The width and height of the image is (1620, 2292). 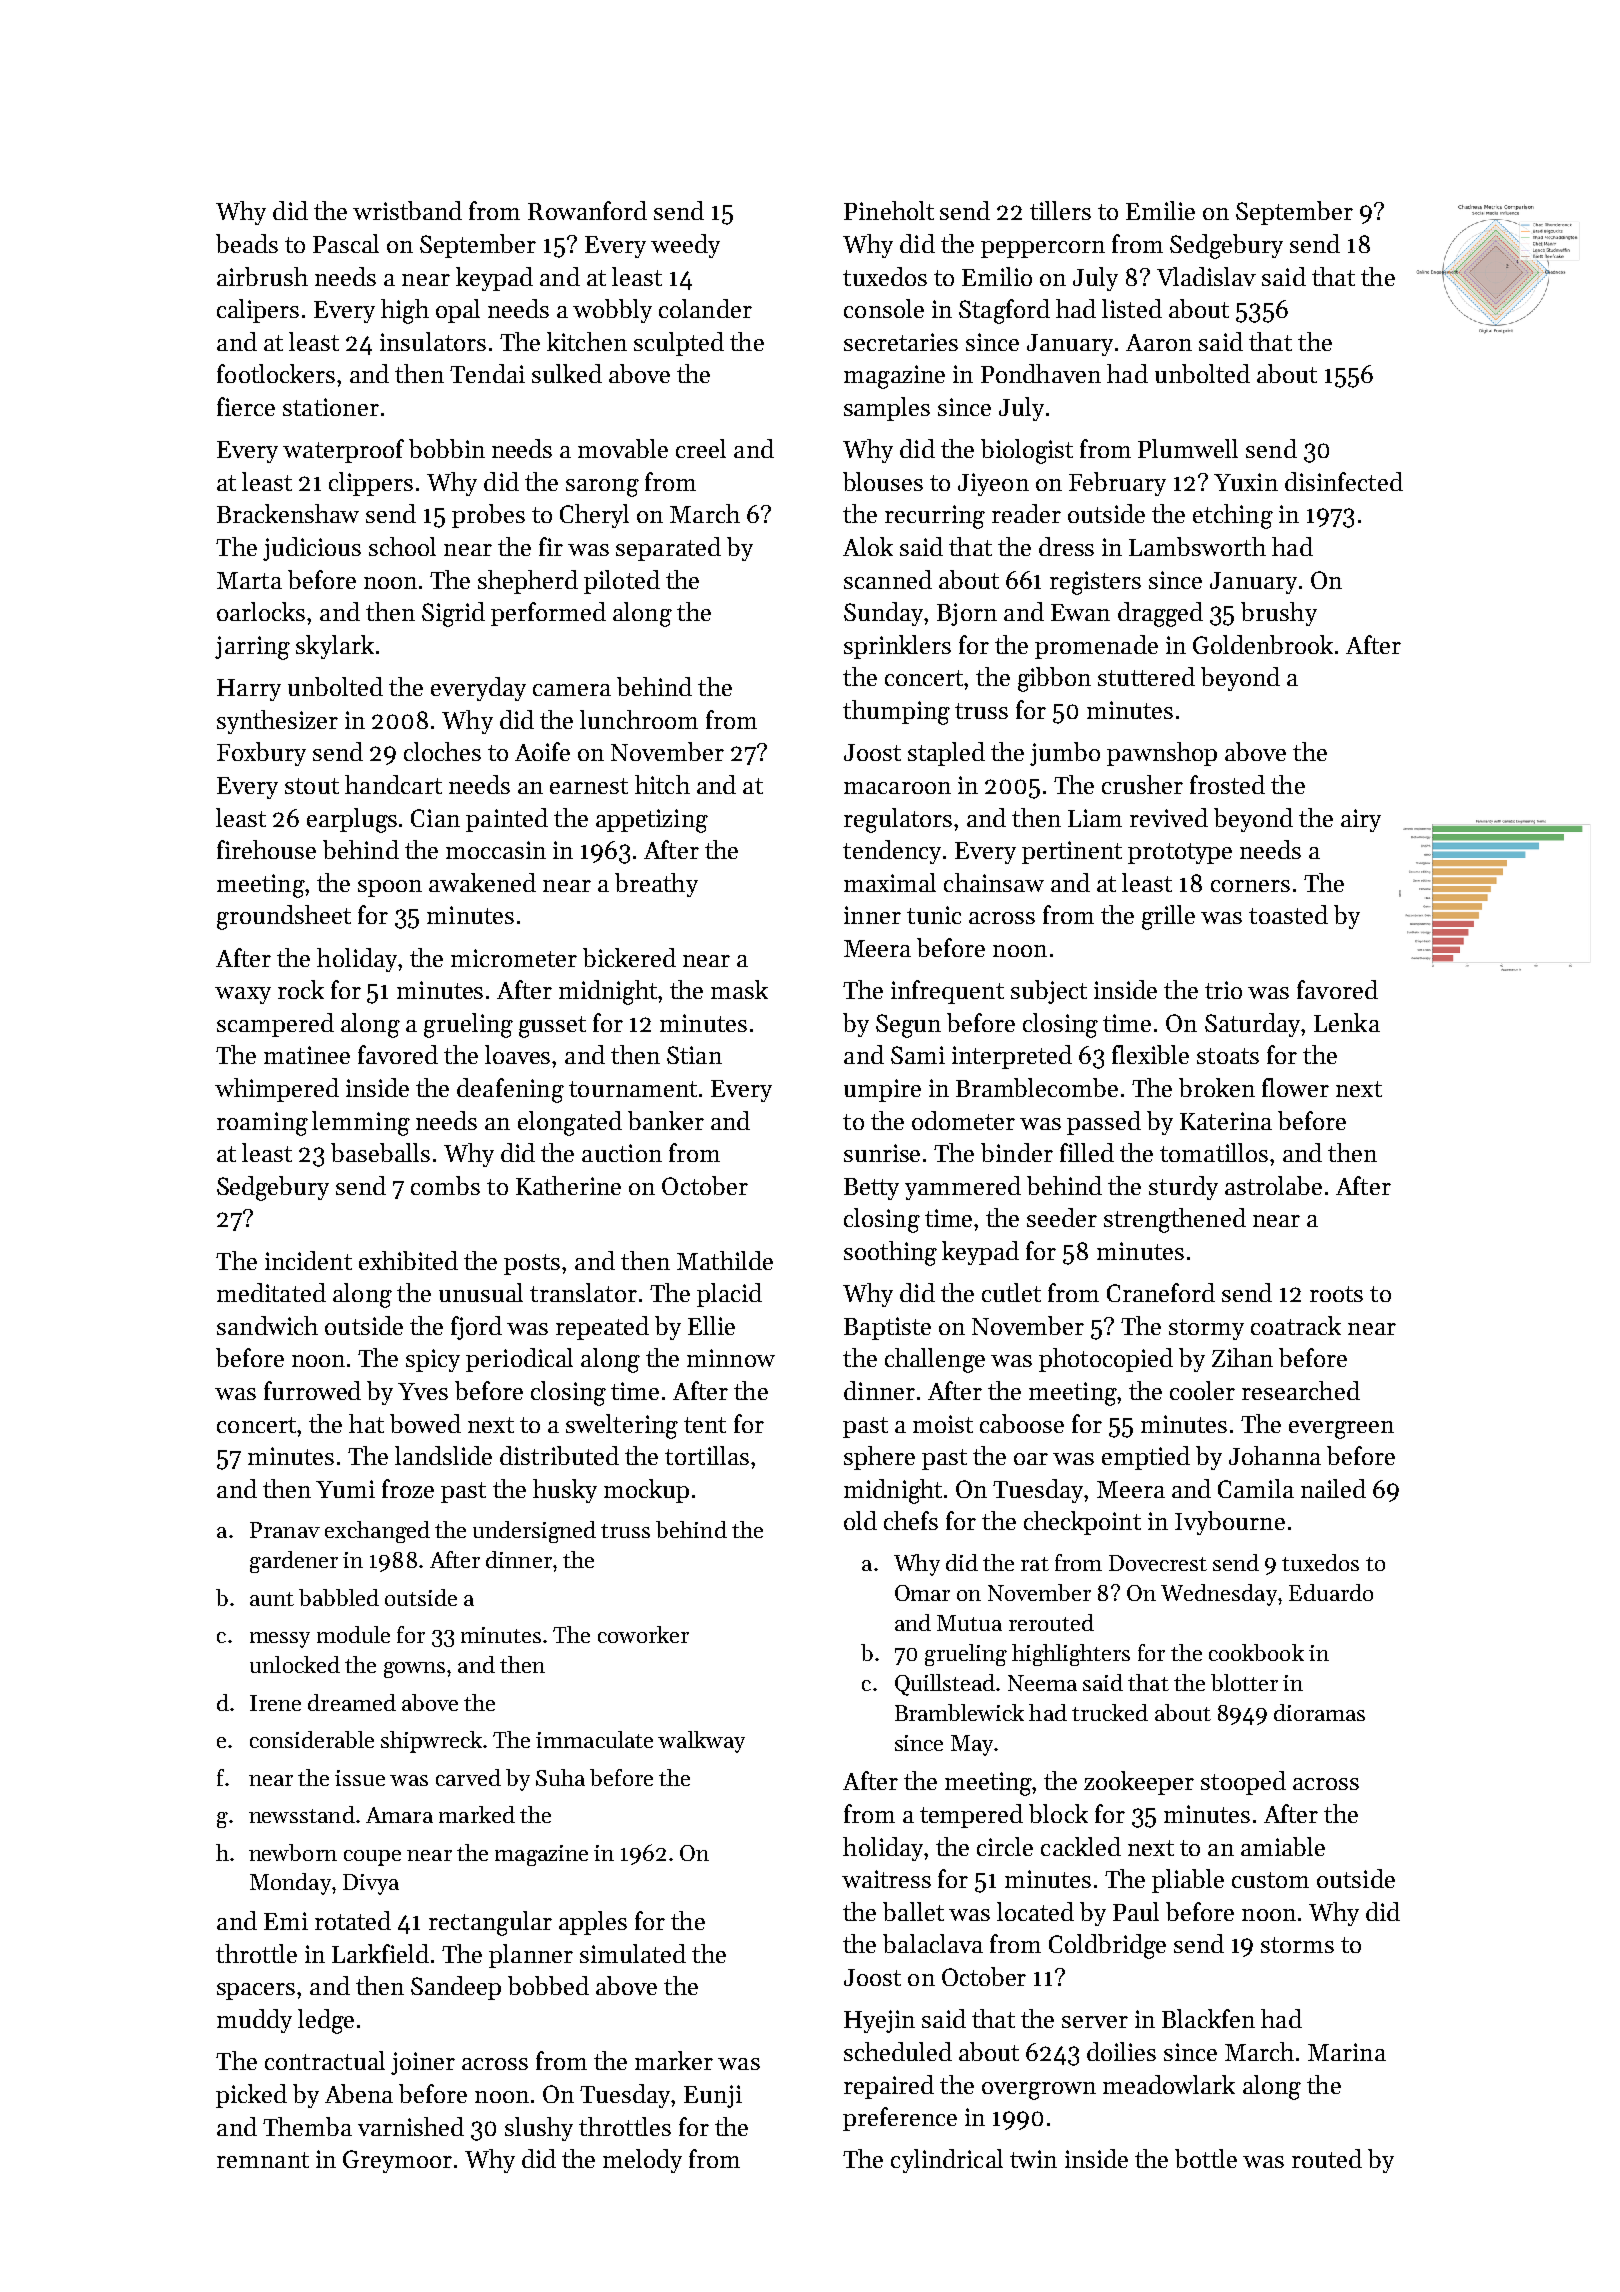 What do you see at coordinates (263, 2160) in the image?
I see `remnant` at bounding box center [263, 2160].
